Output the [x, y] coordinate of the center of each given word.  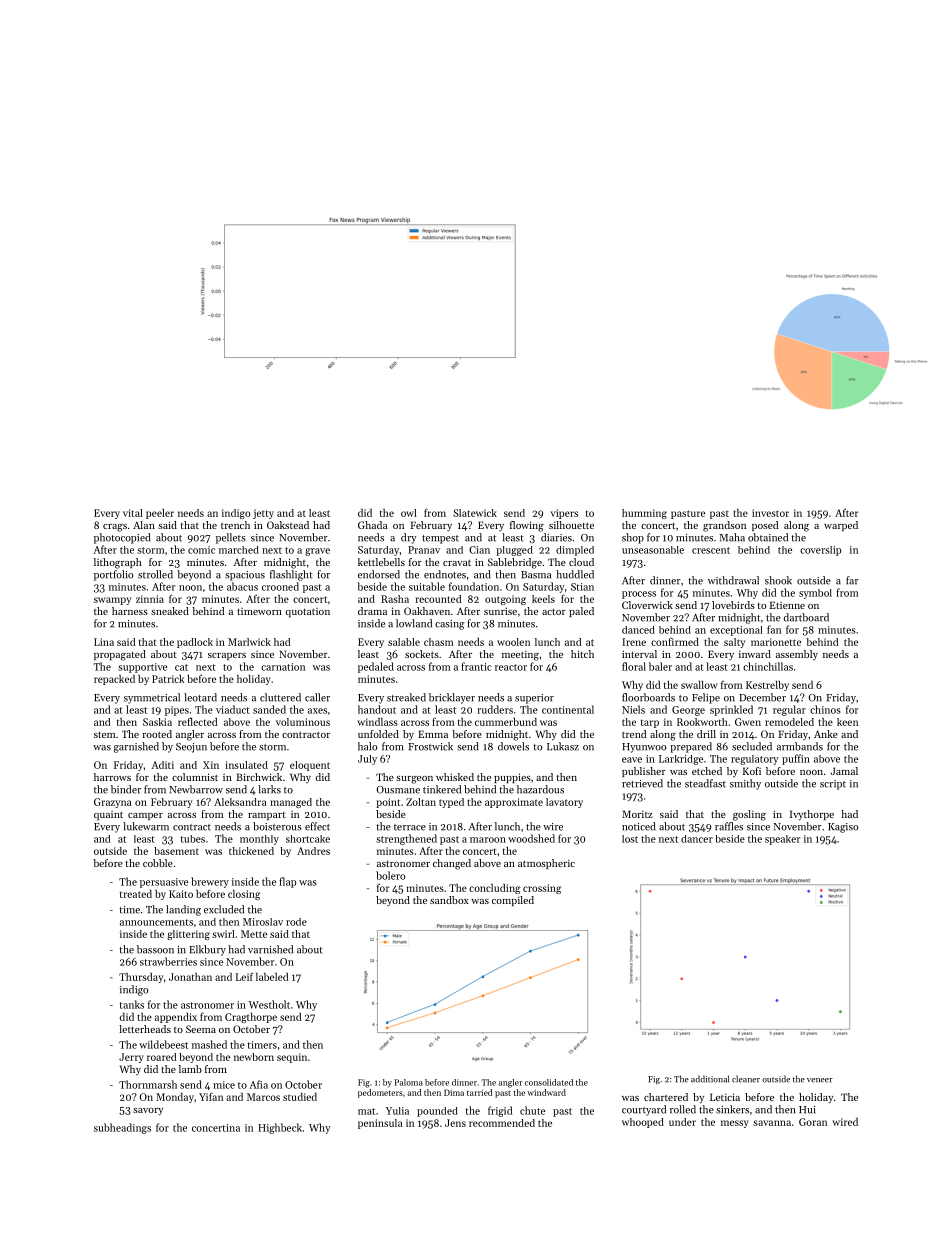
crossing [542, 889]
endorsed [379, 574]
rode [296, 922]
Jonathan [190, 977]
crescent [711, 550]
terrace [410, 827]
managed [291, 803]
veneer [820, 1080]
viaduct [233, 709]
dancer [697, 839]
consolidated [549, 1082]
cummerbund [506, 722]
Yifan [211, 1096]
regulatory [754, 760]
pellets [231, 538]
